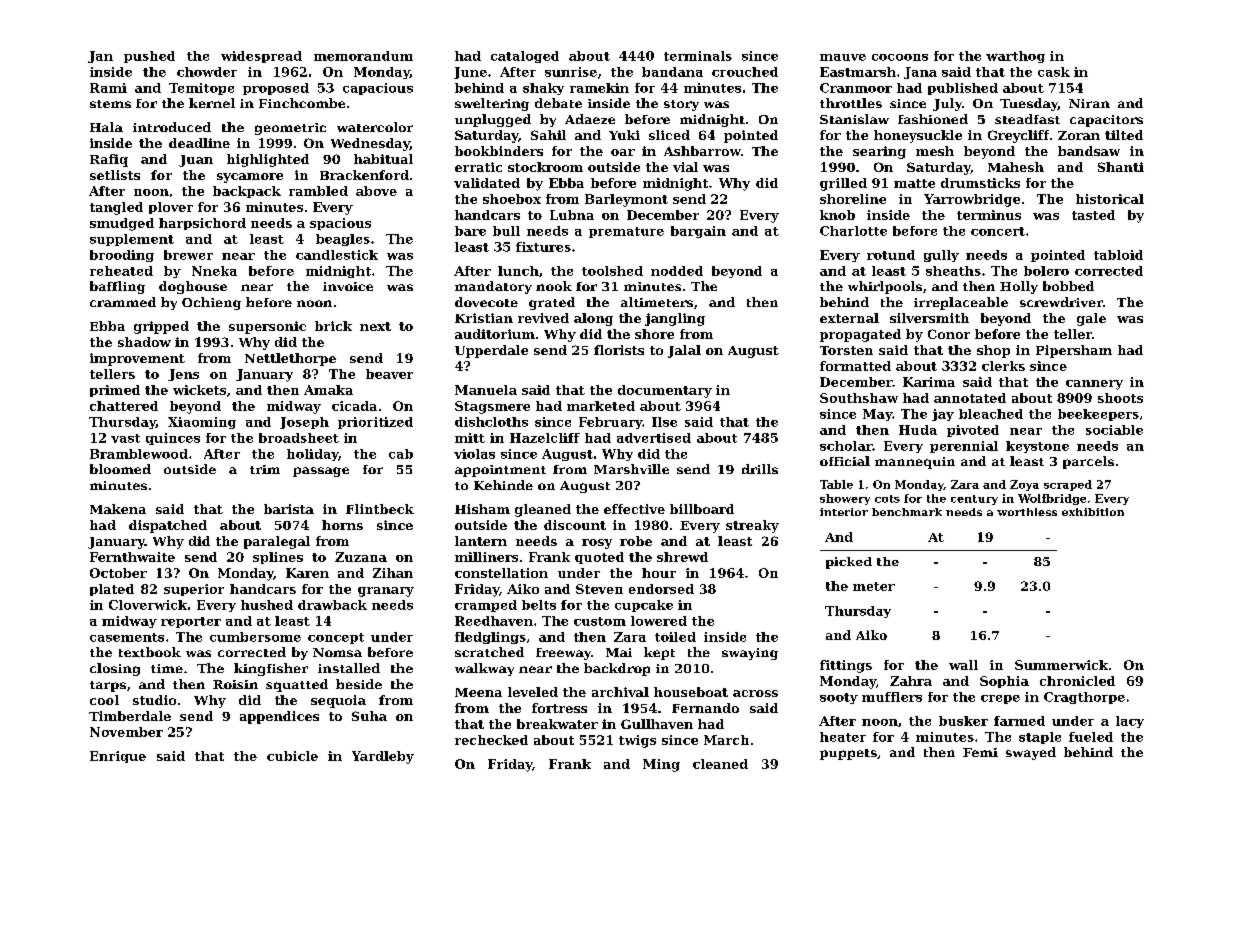 The width and height of the page is (1233, 952). I want to click on florists, so click(619, 350).
